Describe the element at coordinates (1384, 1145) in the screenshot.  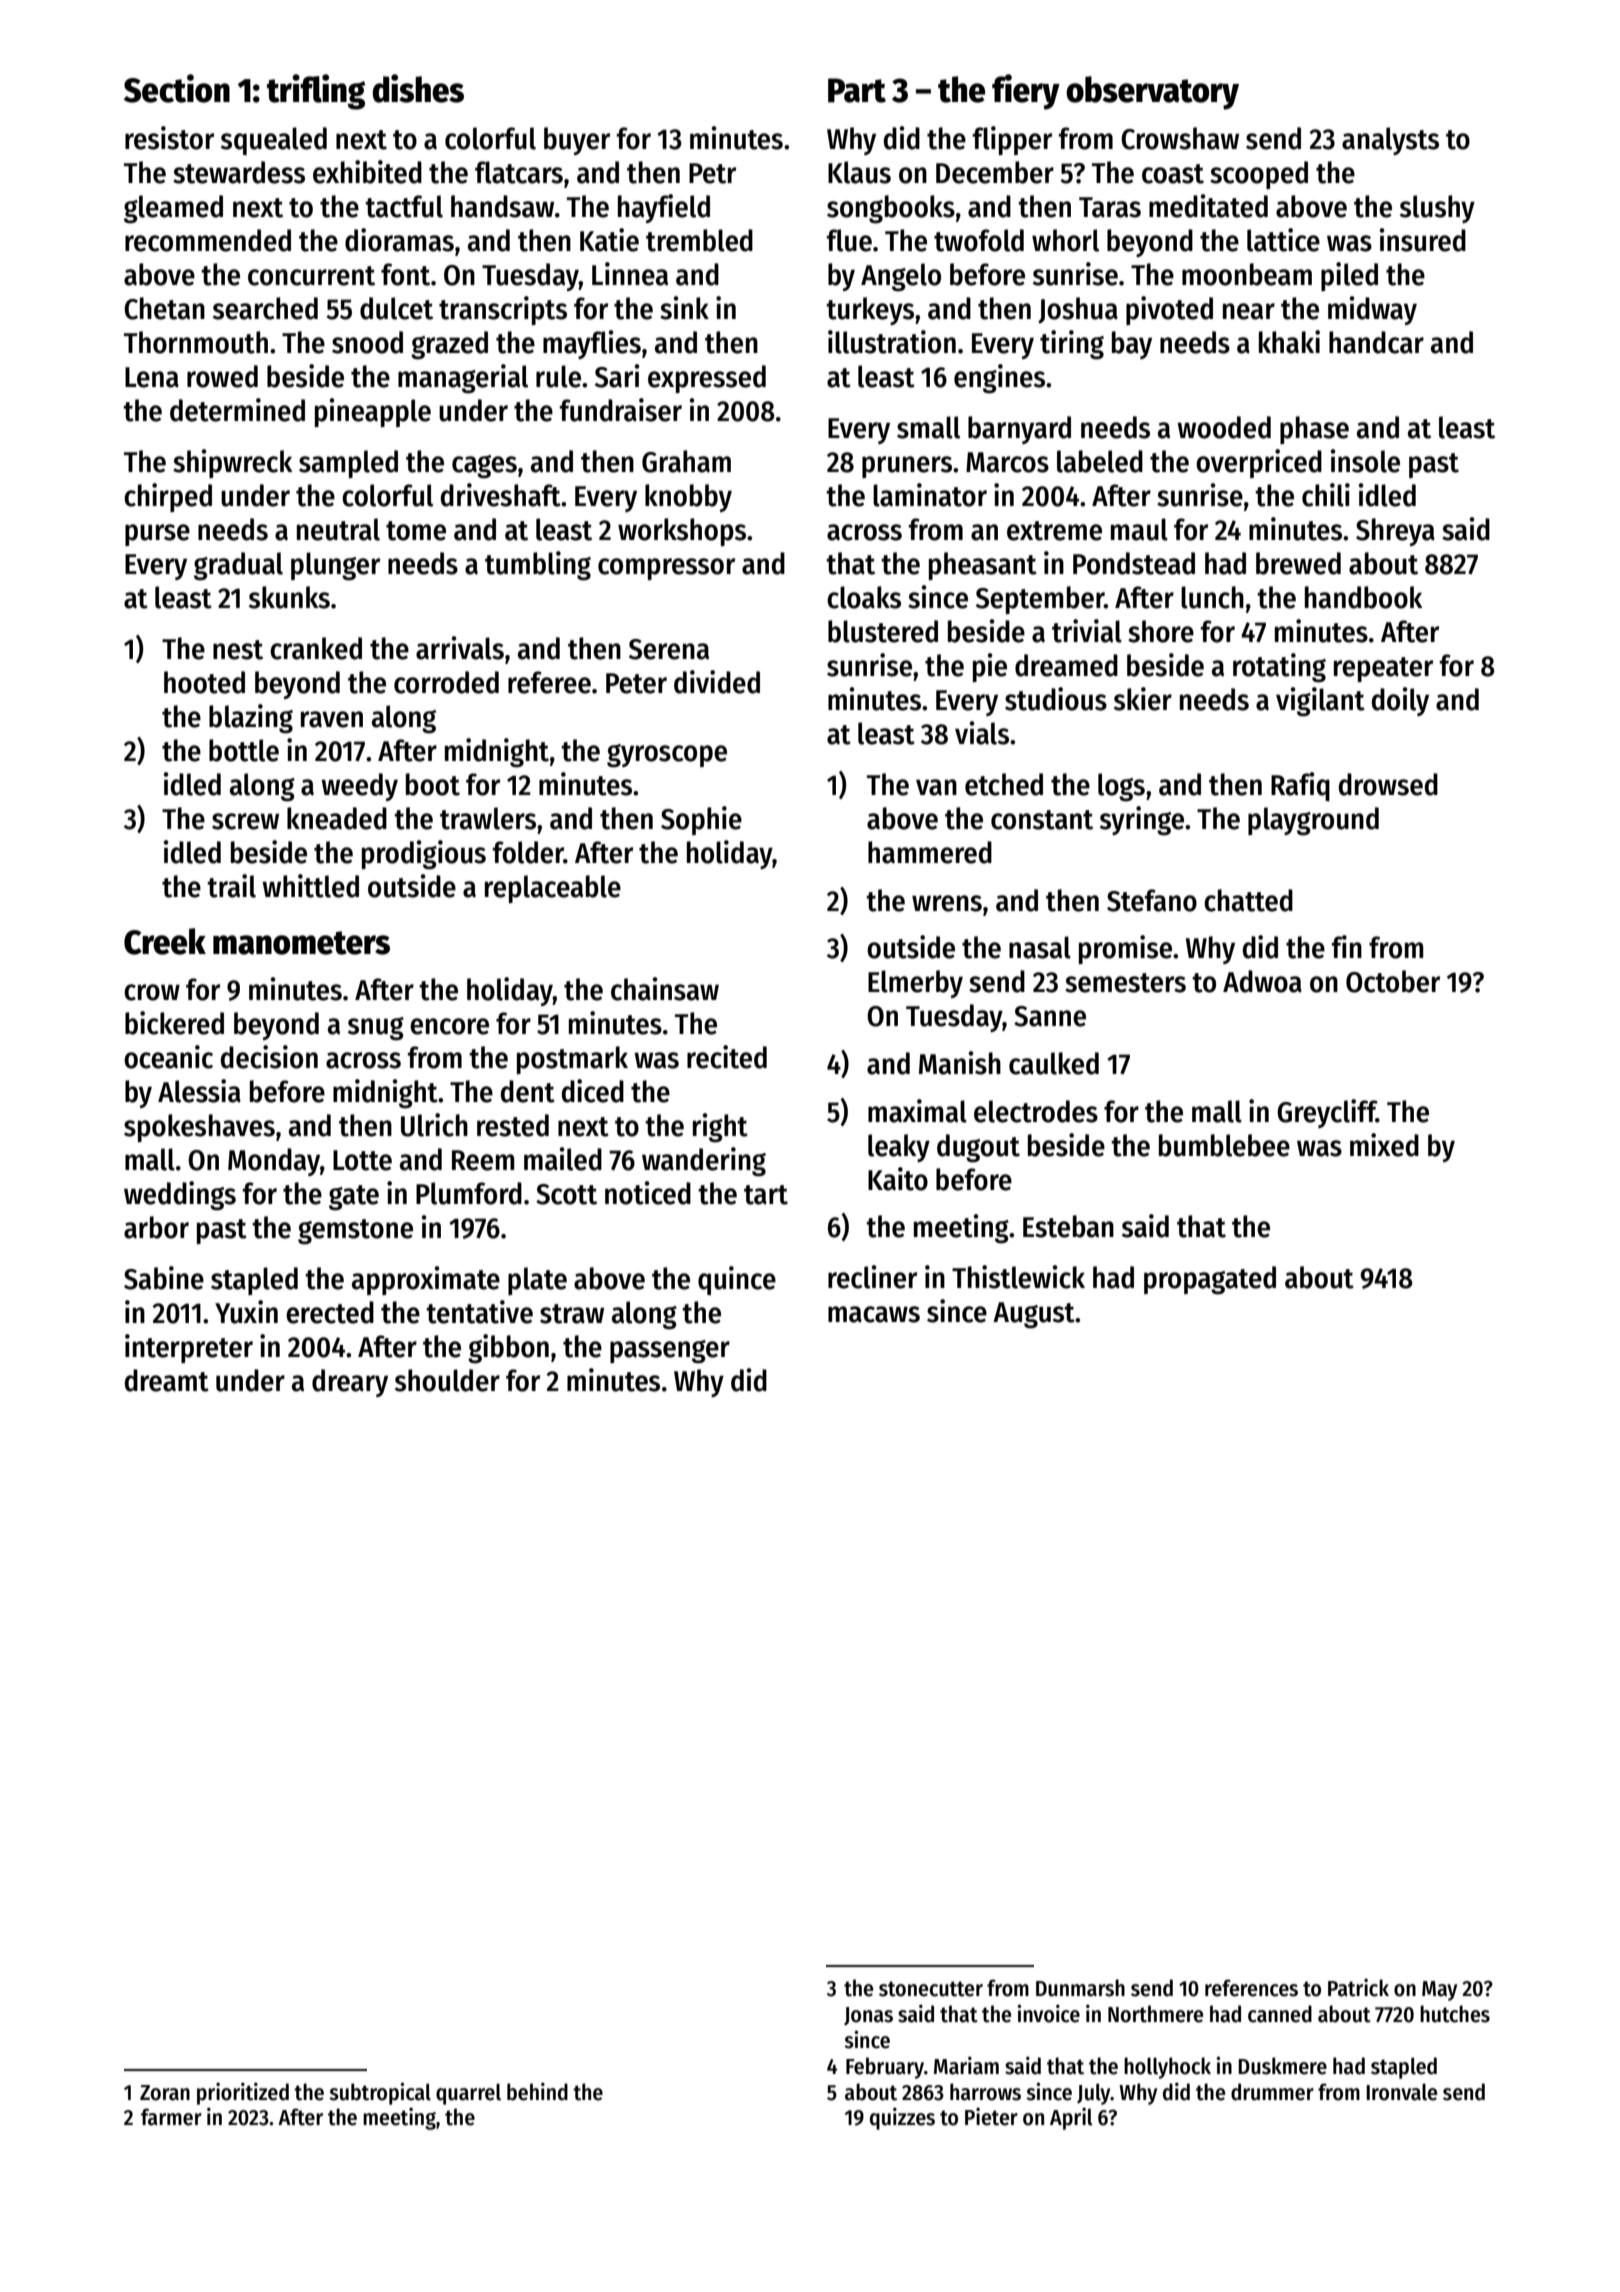
I see `mixed` at that location.
